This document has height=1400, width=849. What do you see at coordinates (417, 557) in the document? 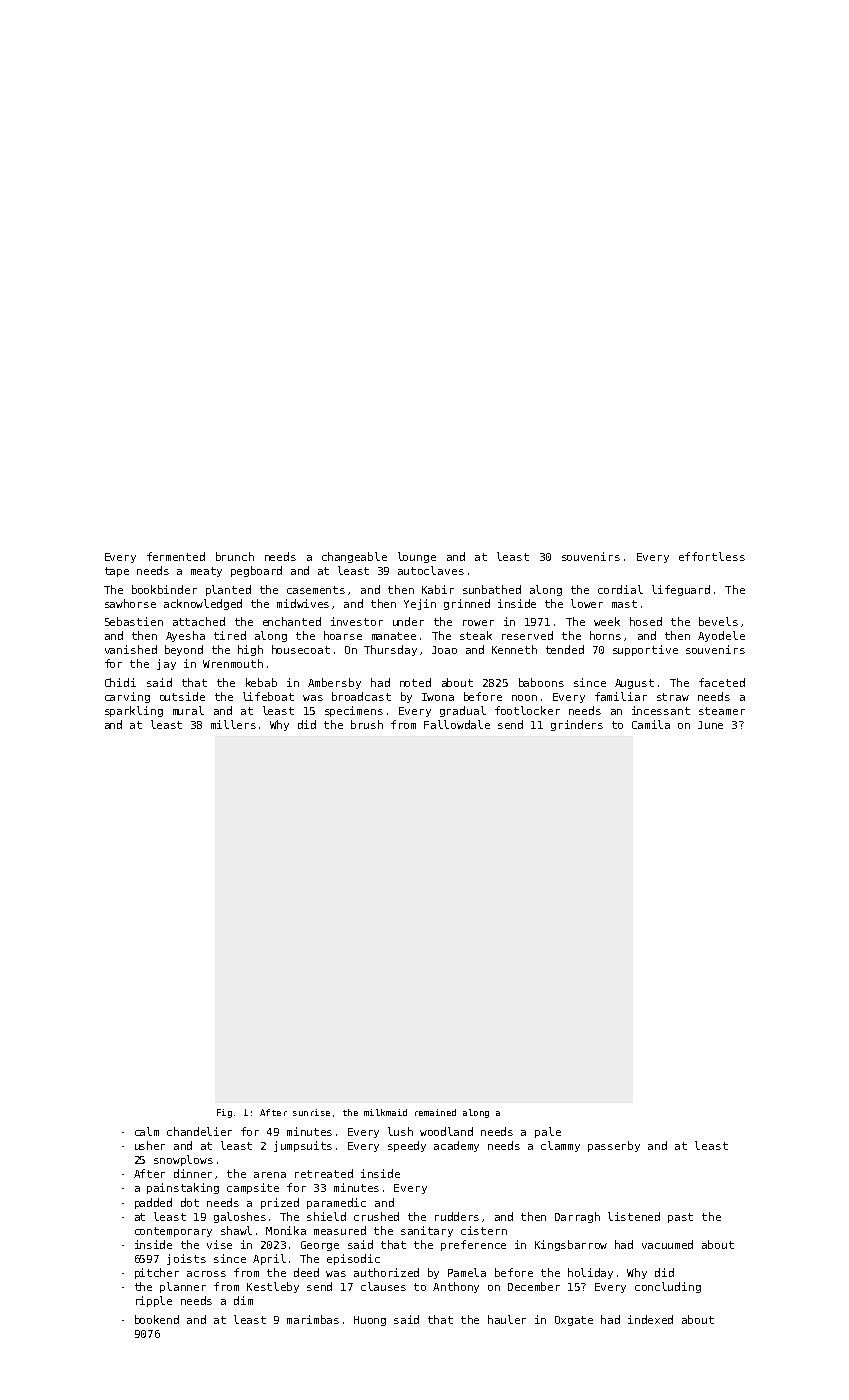
I see `lounge` at bounding box center [417, 557].
